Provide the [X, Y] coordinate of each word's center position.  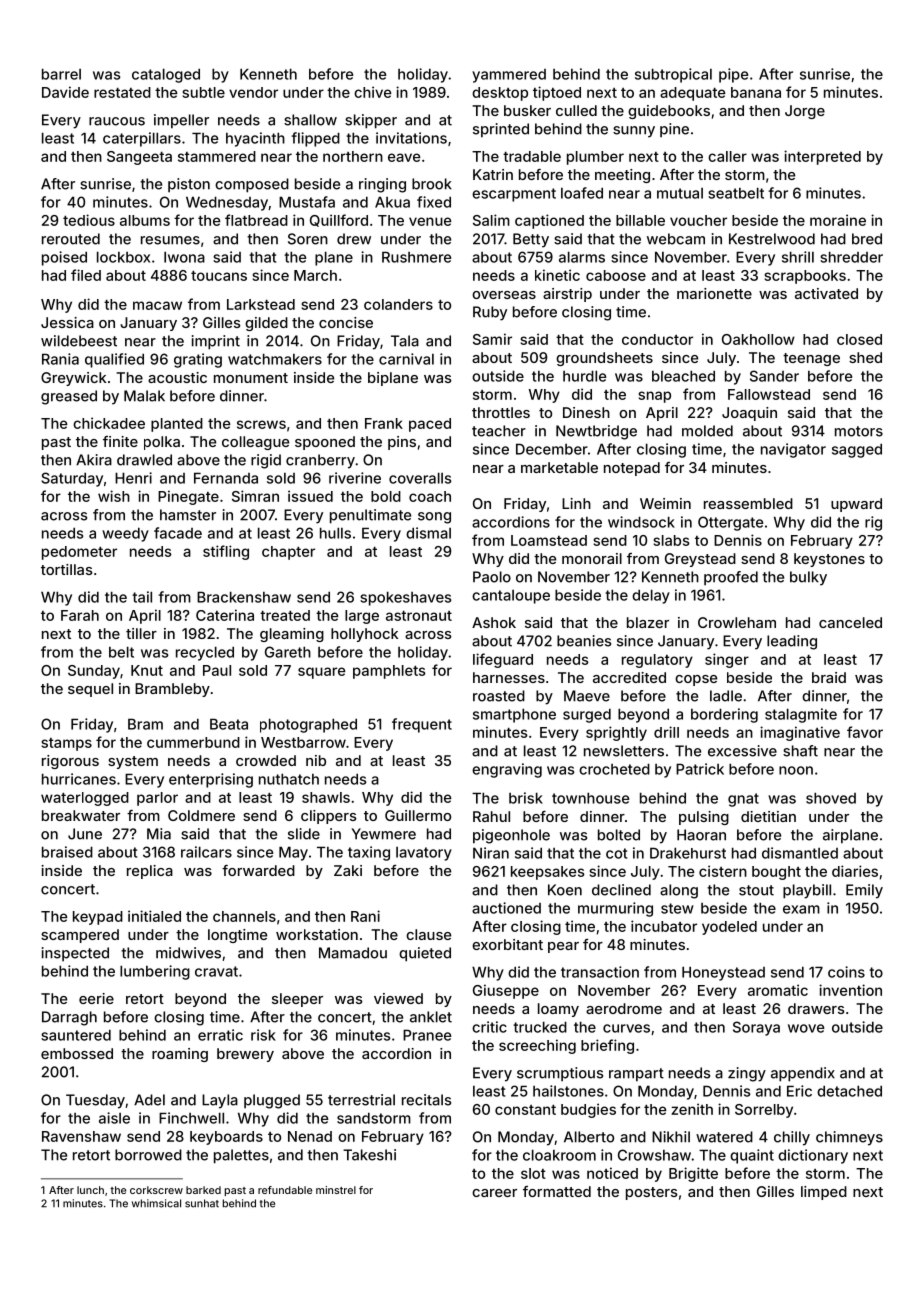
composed [252, 185]
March [315, 275]
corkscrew [156, 1190]
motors [859, 431]
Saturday [72, 479]
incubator [664, 926]
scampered [80, 936]
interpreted [822, 157]
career [494, 1193]
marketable [559, 467]
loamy [558, 1010]
